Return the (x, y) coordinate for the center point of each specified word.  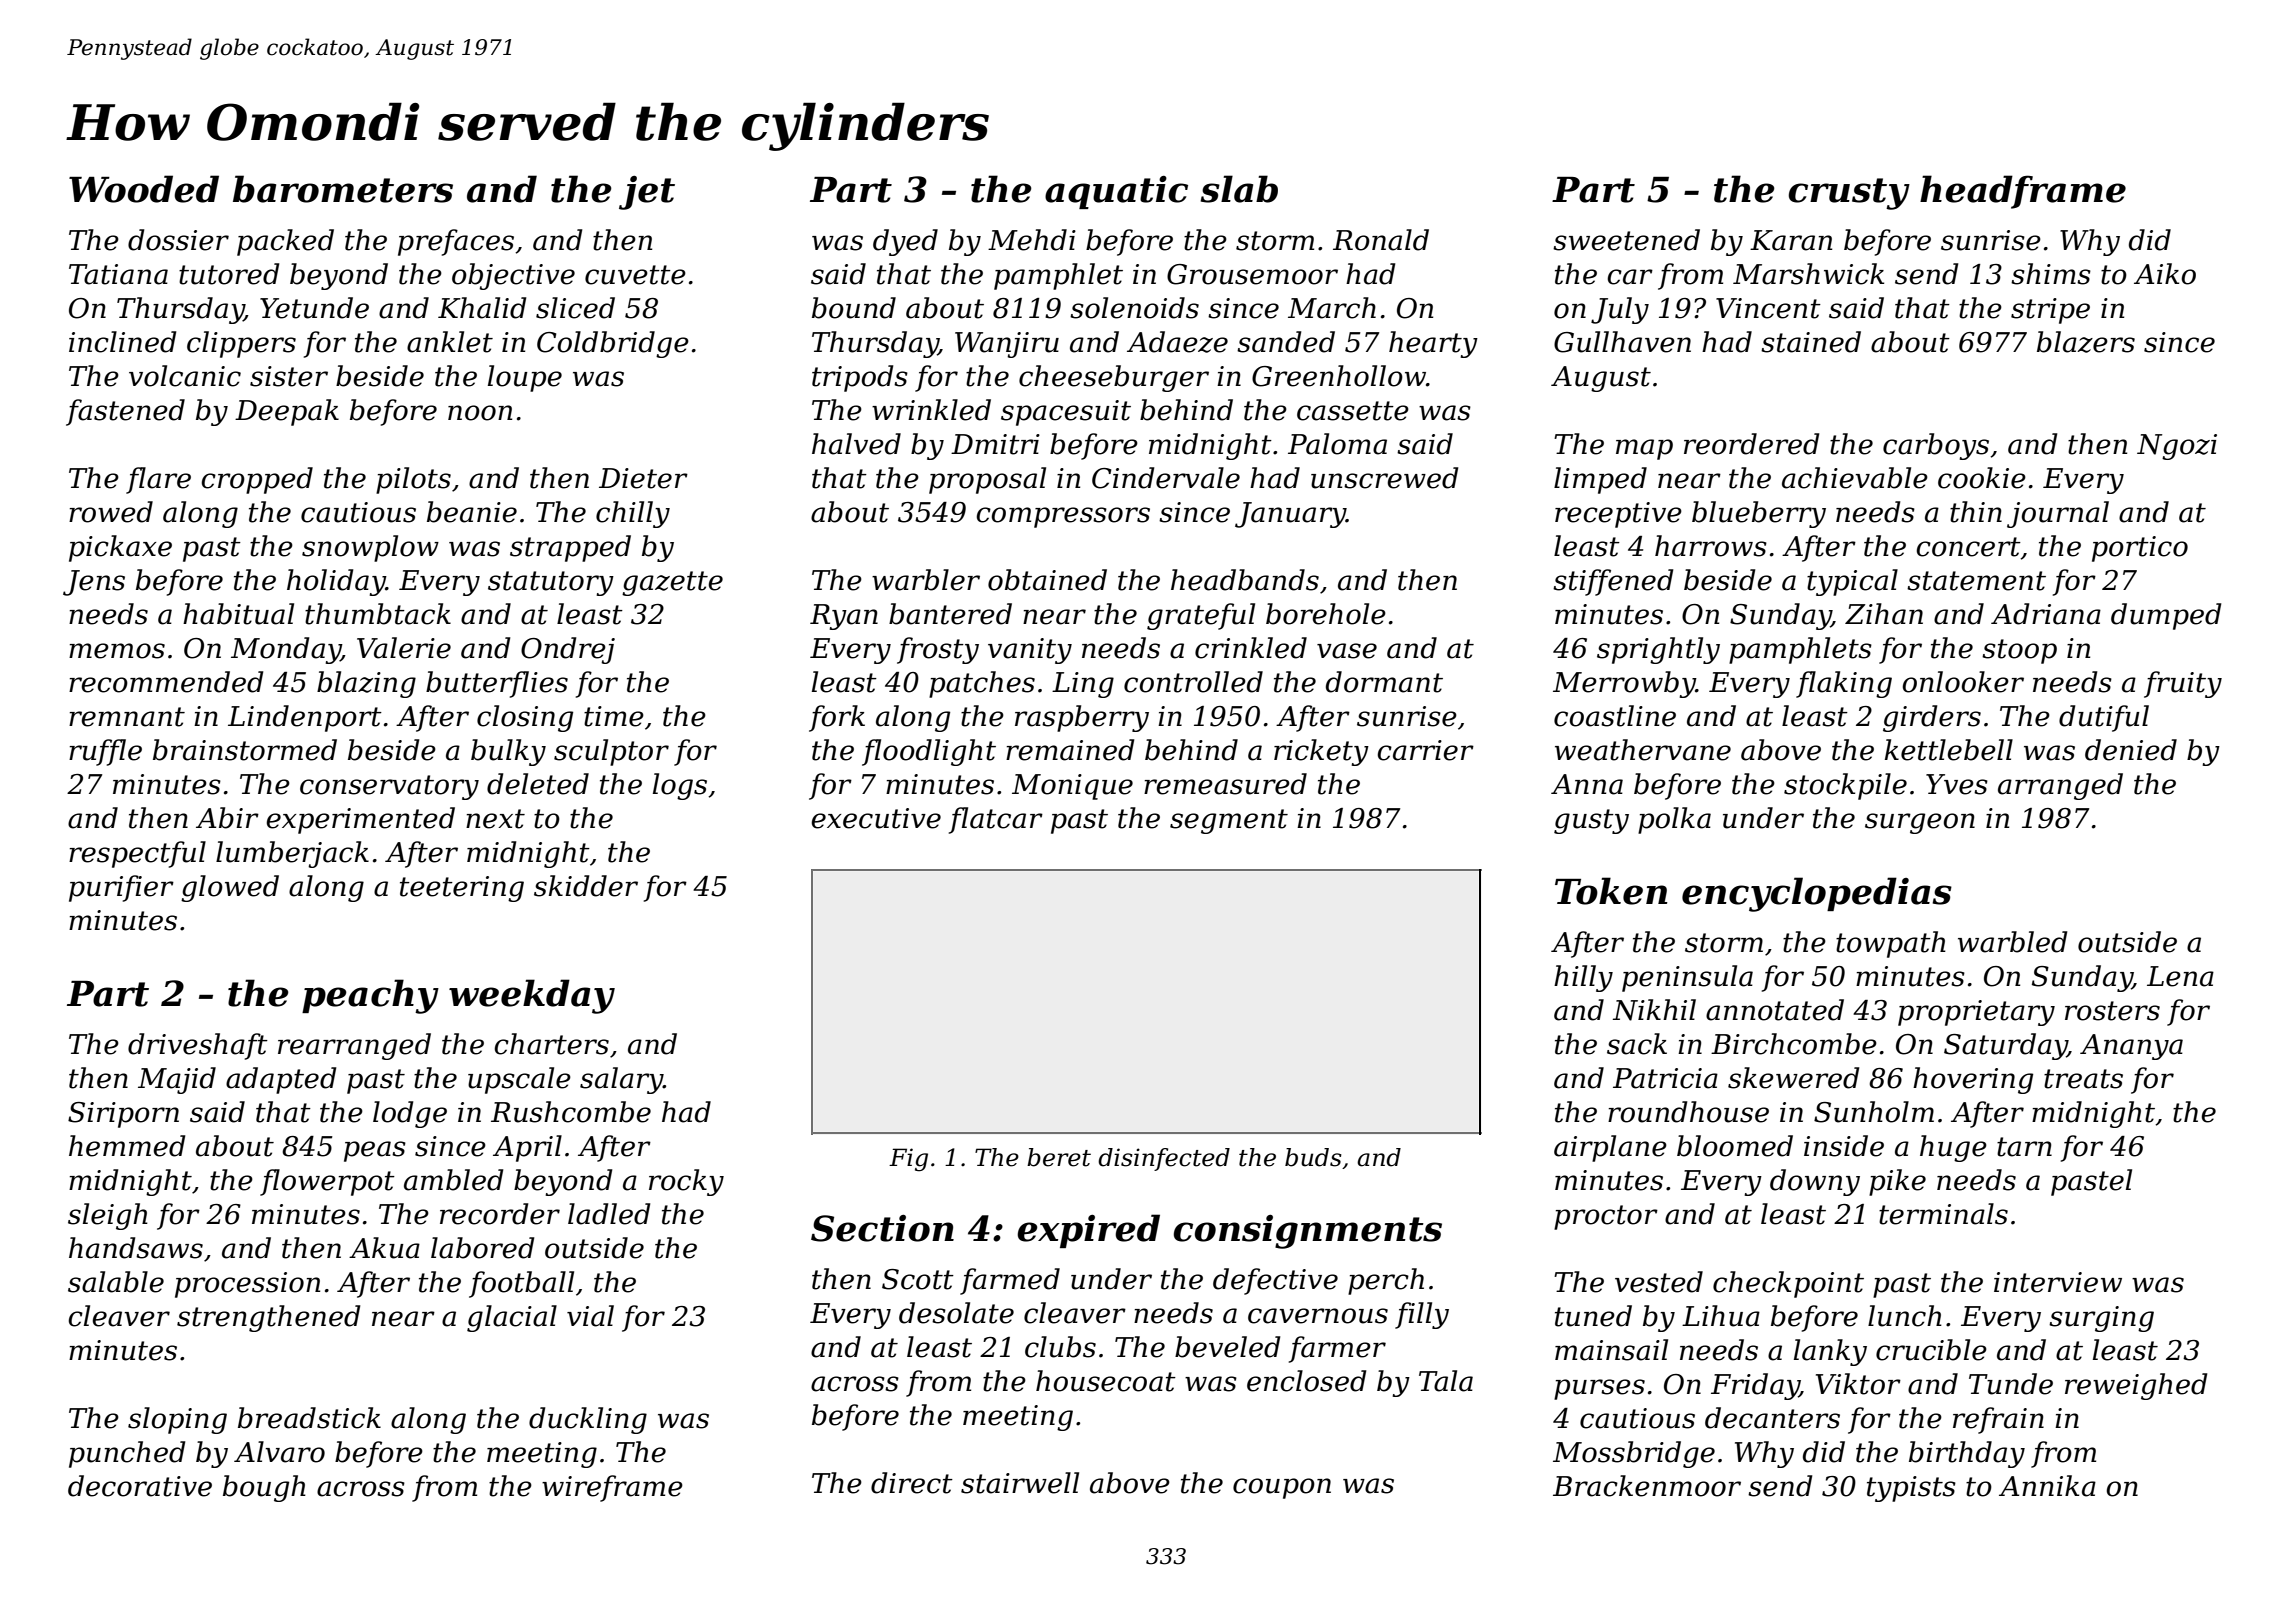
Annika (2047, 1486)
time (614, 716)
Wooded (144, 189)
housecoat (1106, 1381)
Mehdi (1032, 240)
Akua (384, 1248)
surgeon (1920, 823)
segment (1229, 821)
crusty (1849, 194)
